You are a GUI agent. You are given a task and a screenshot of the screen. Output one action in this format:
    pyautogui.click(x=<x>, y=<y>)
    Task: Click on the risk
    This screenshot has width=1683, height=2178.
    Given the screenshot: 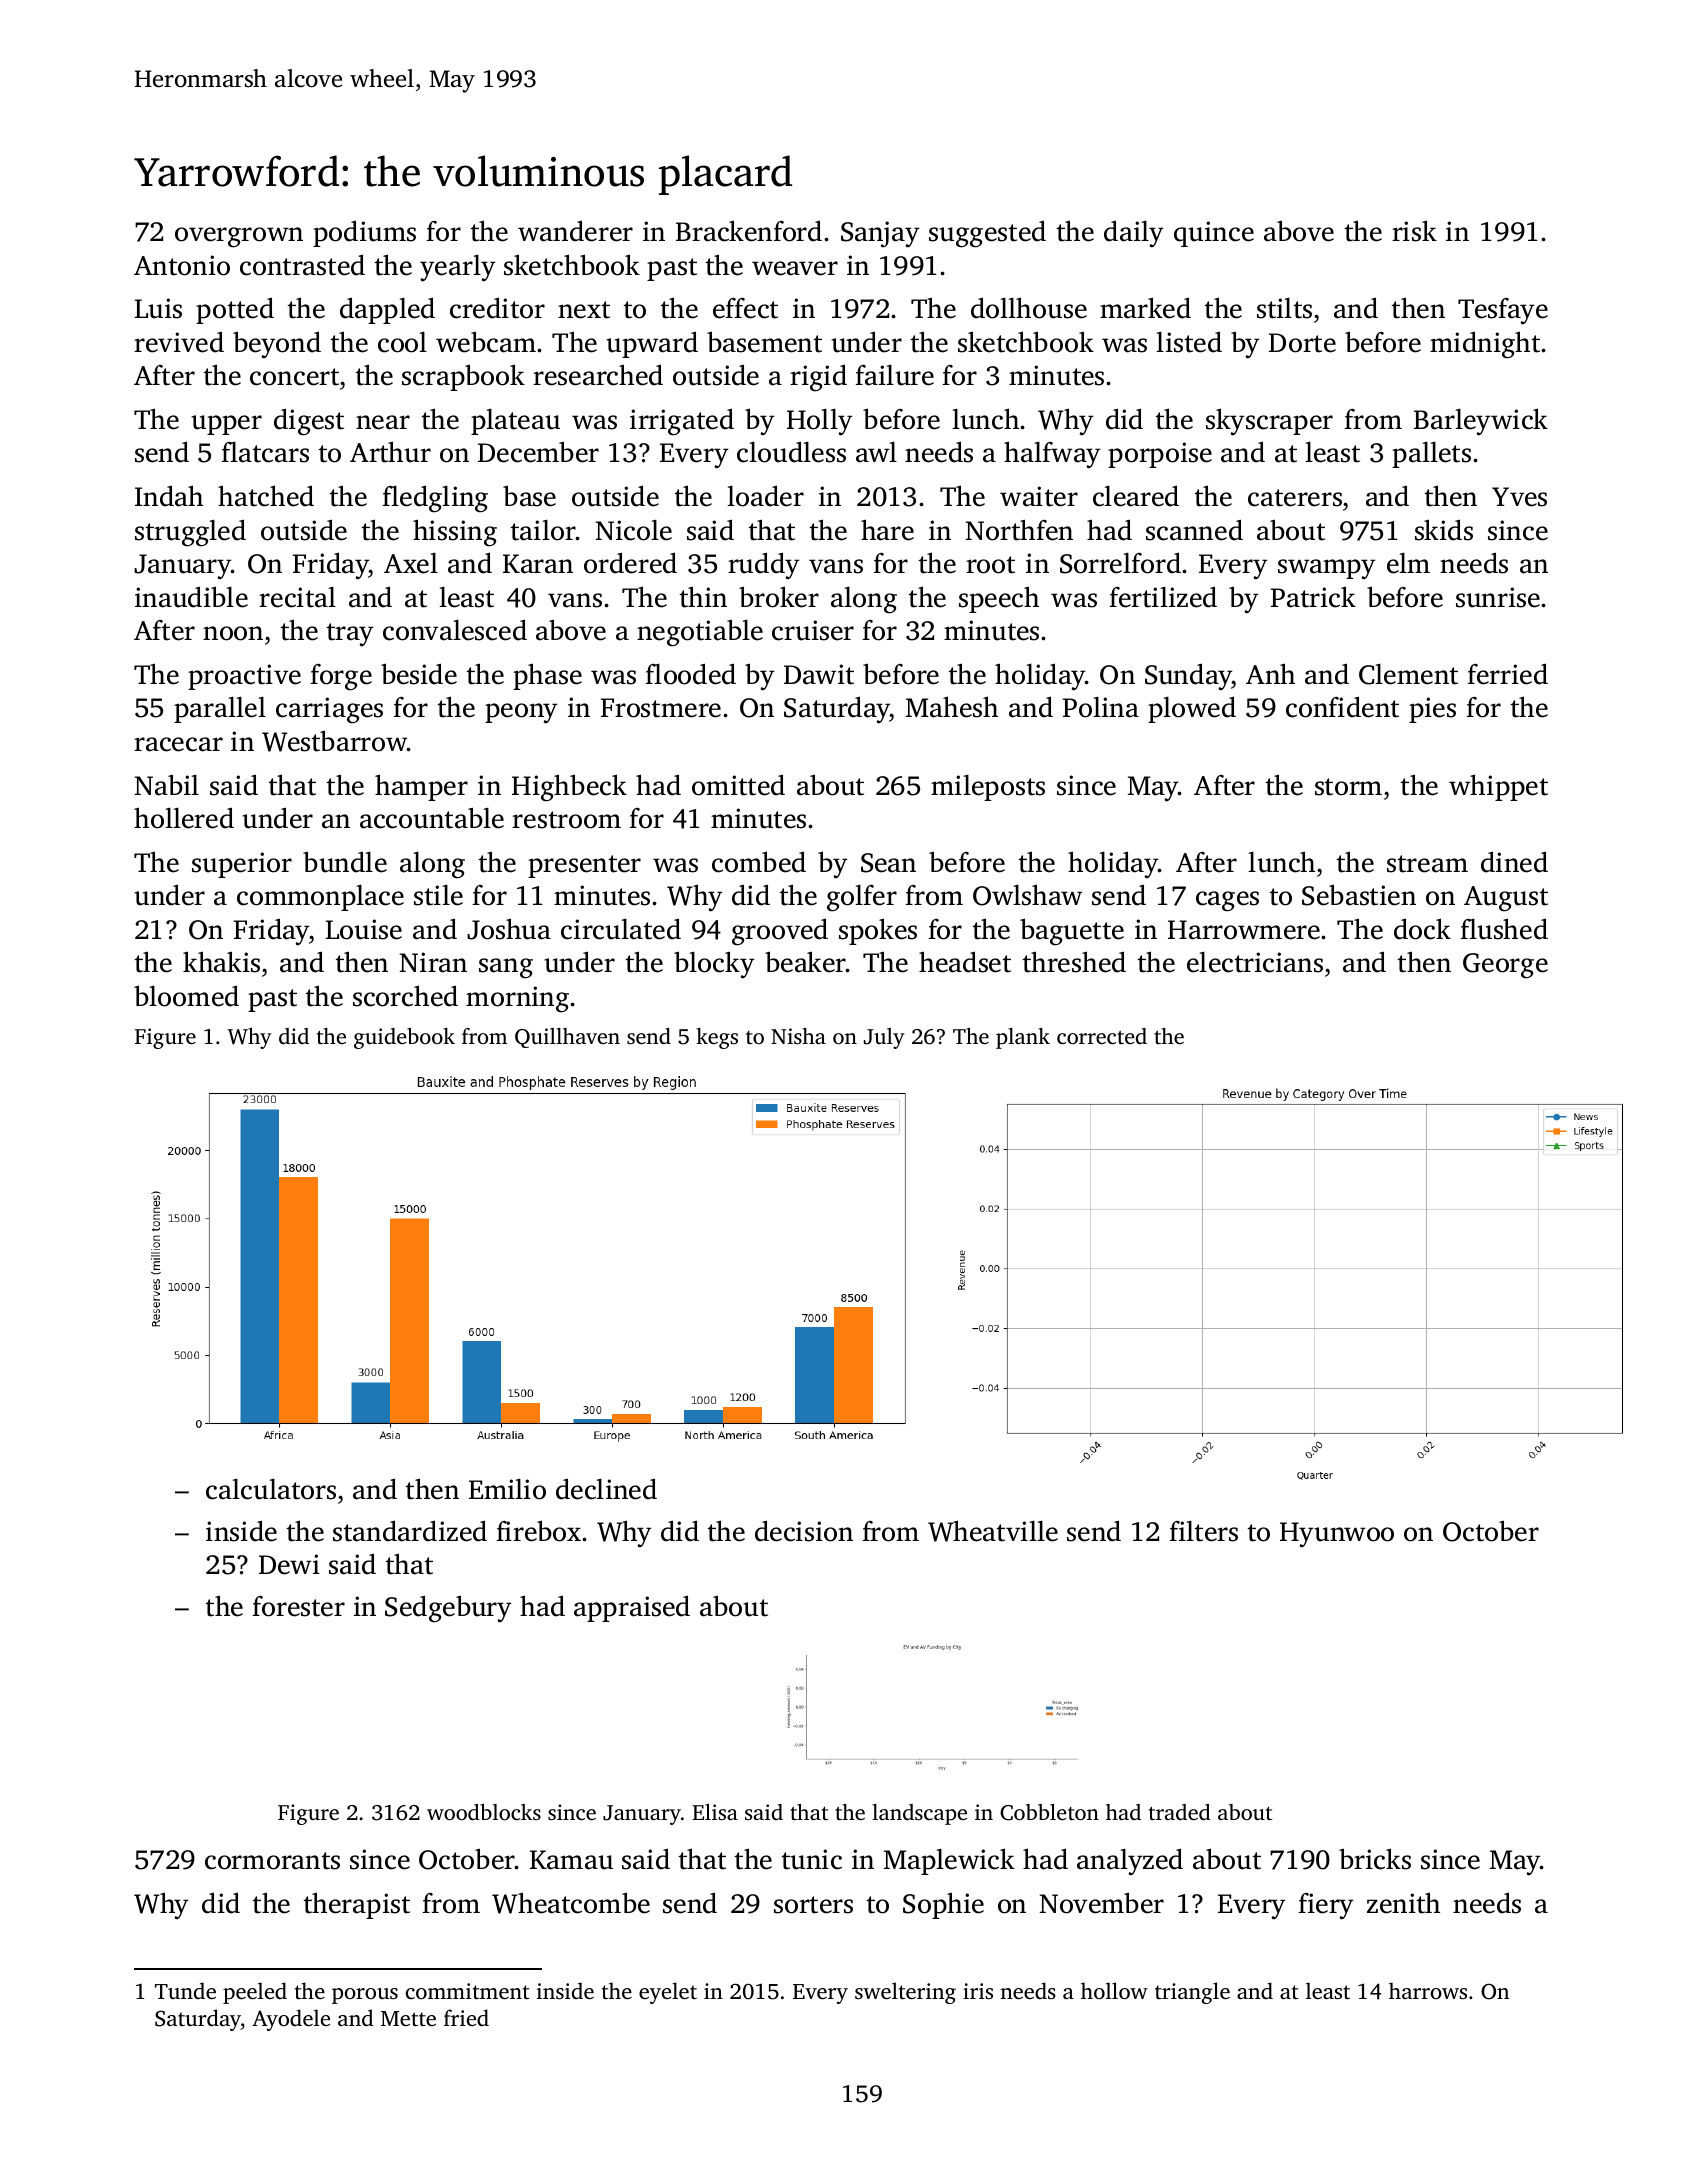 What is the action you would take?
    pyautogui.click(x=1414, y=231)
